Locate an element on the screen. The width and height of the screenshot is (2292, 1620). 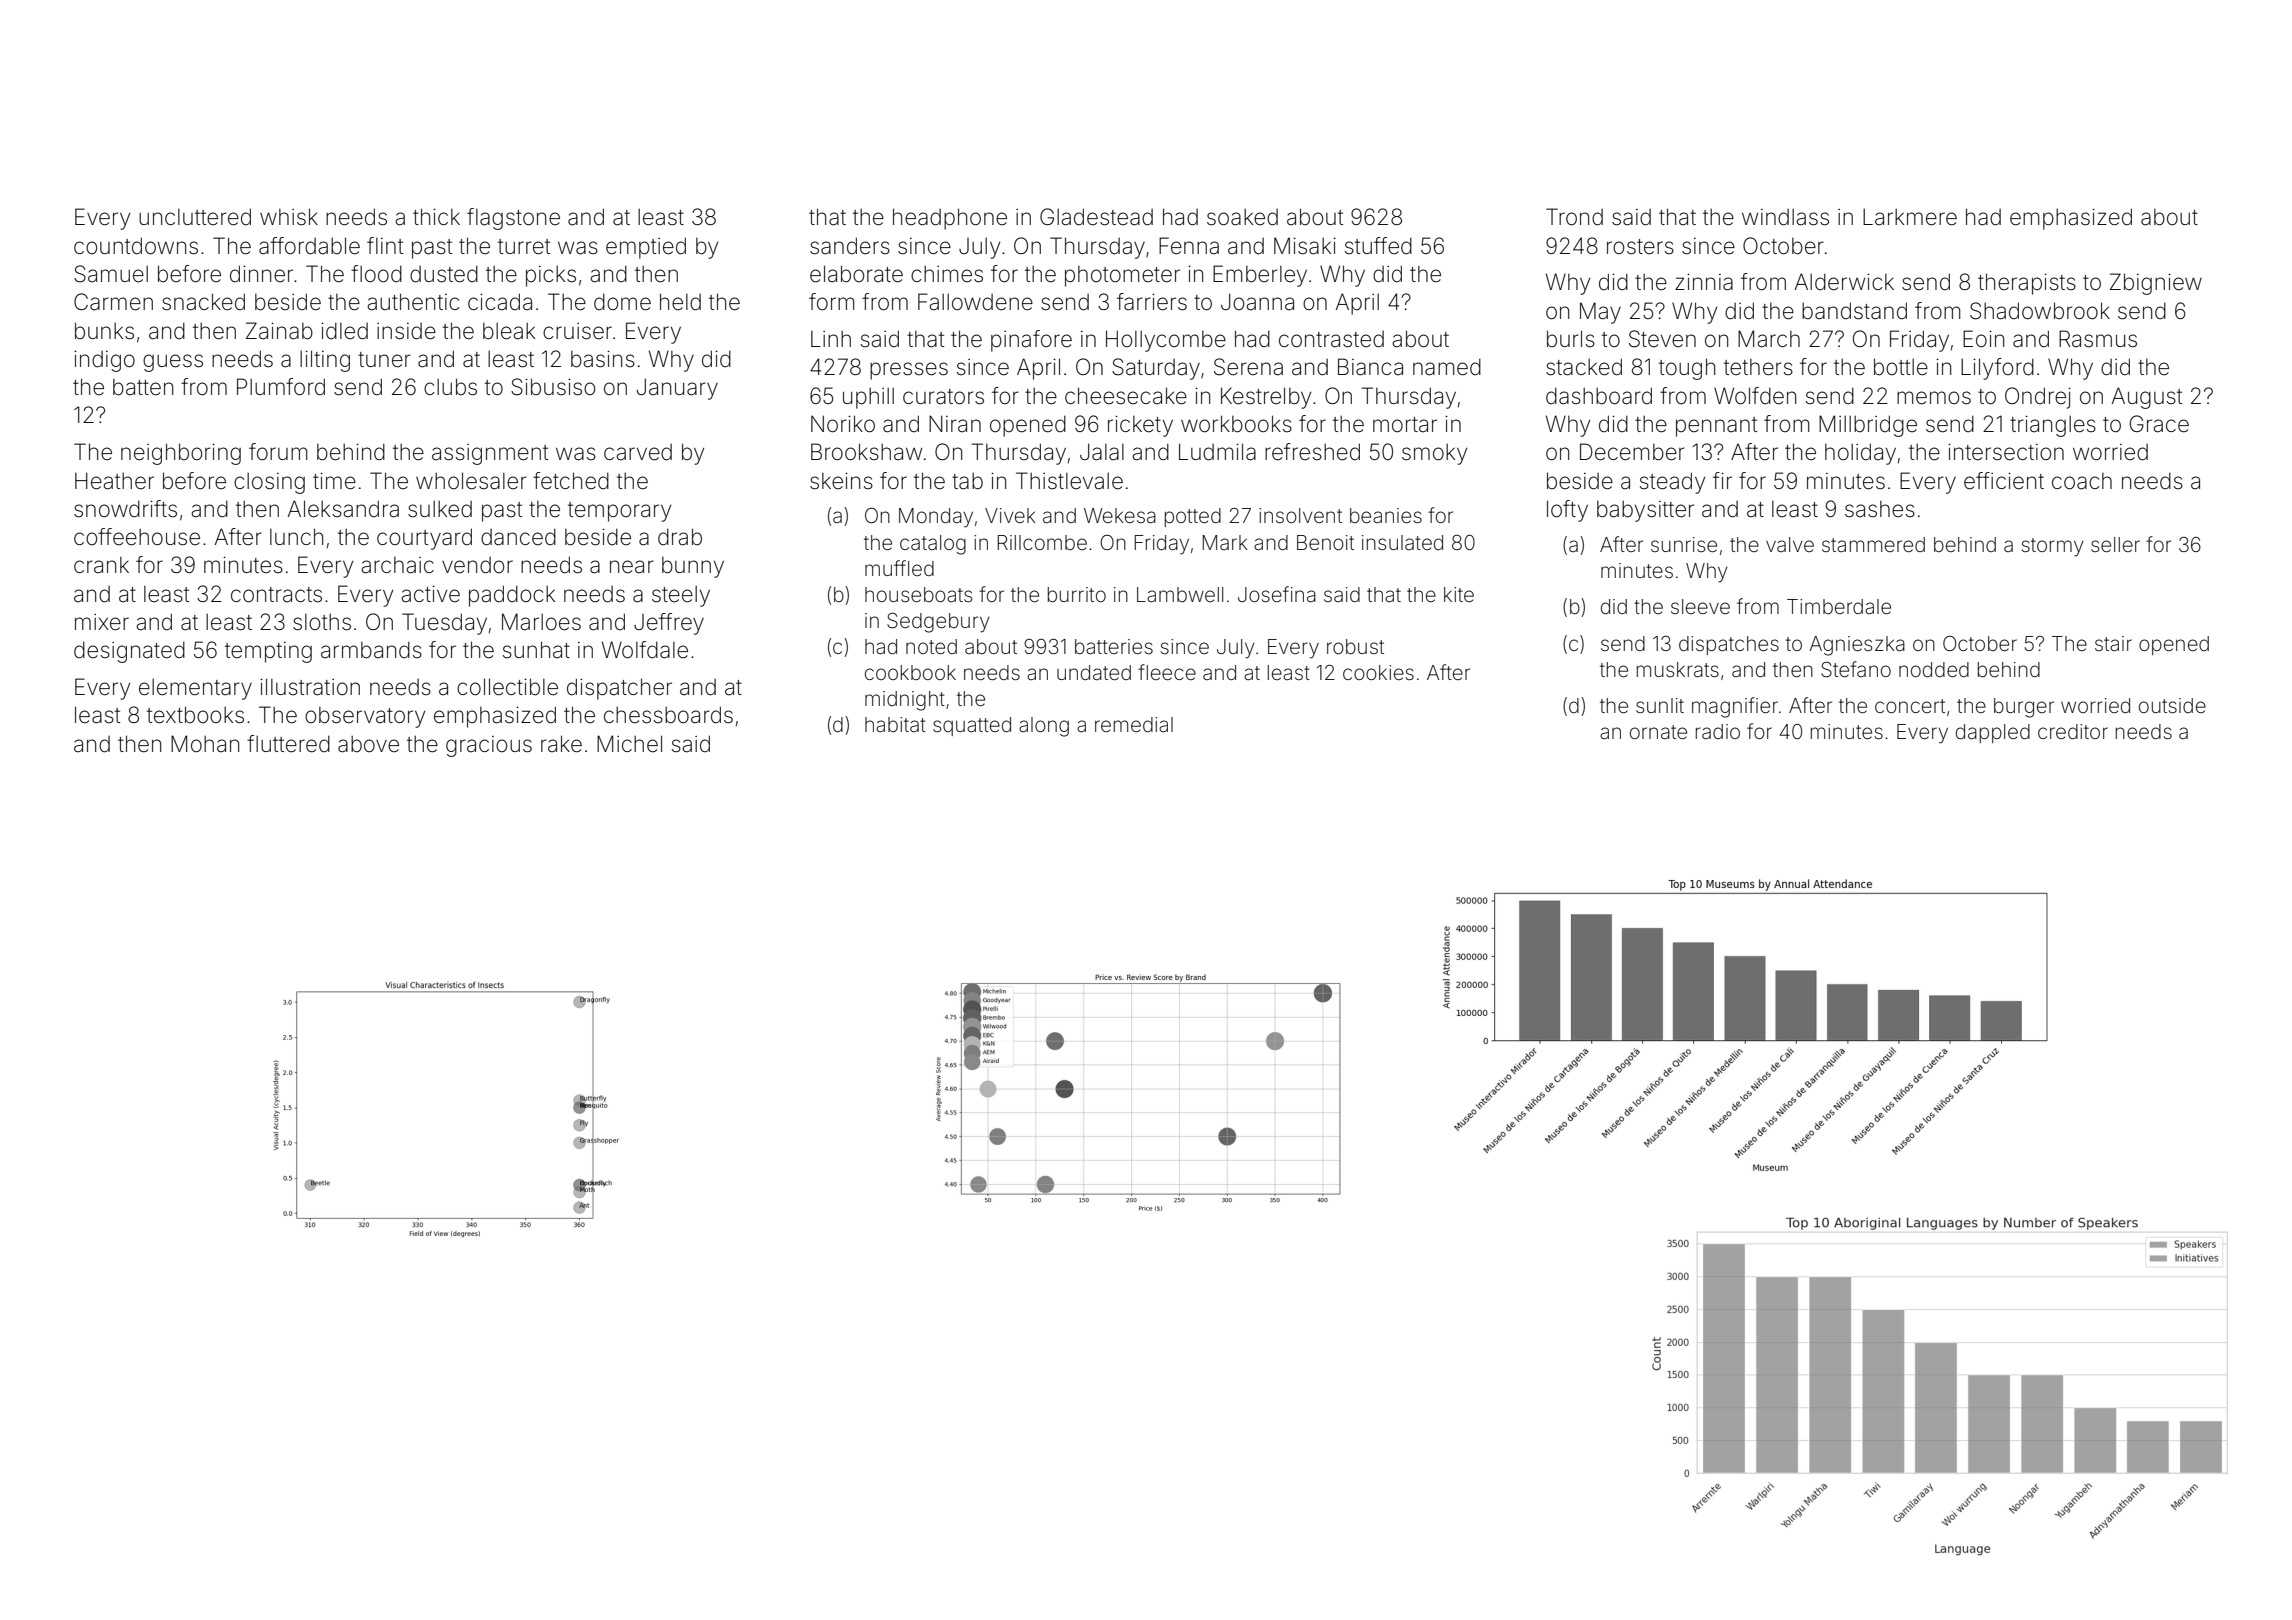
Niran is located at coordinates (955, 424).
